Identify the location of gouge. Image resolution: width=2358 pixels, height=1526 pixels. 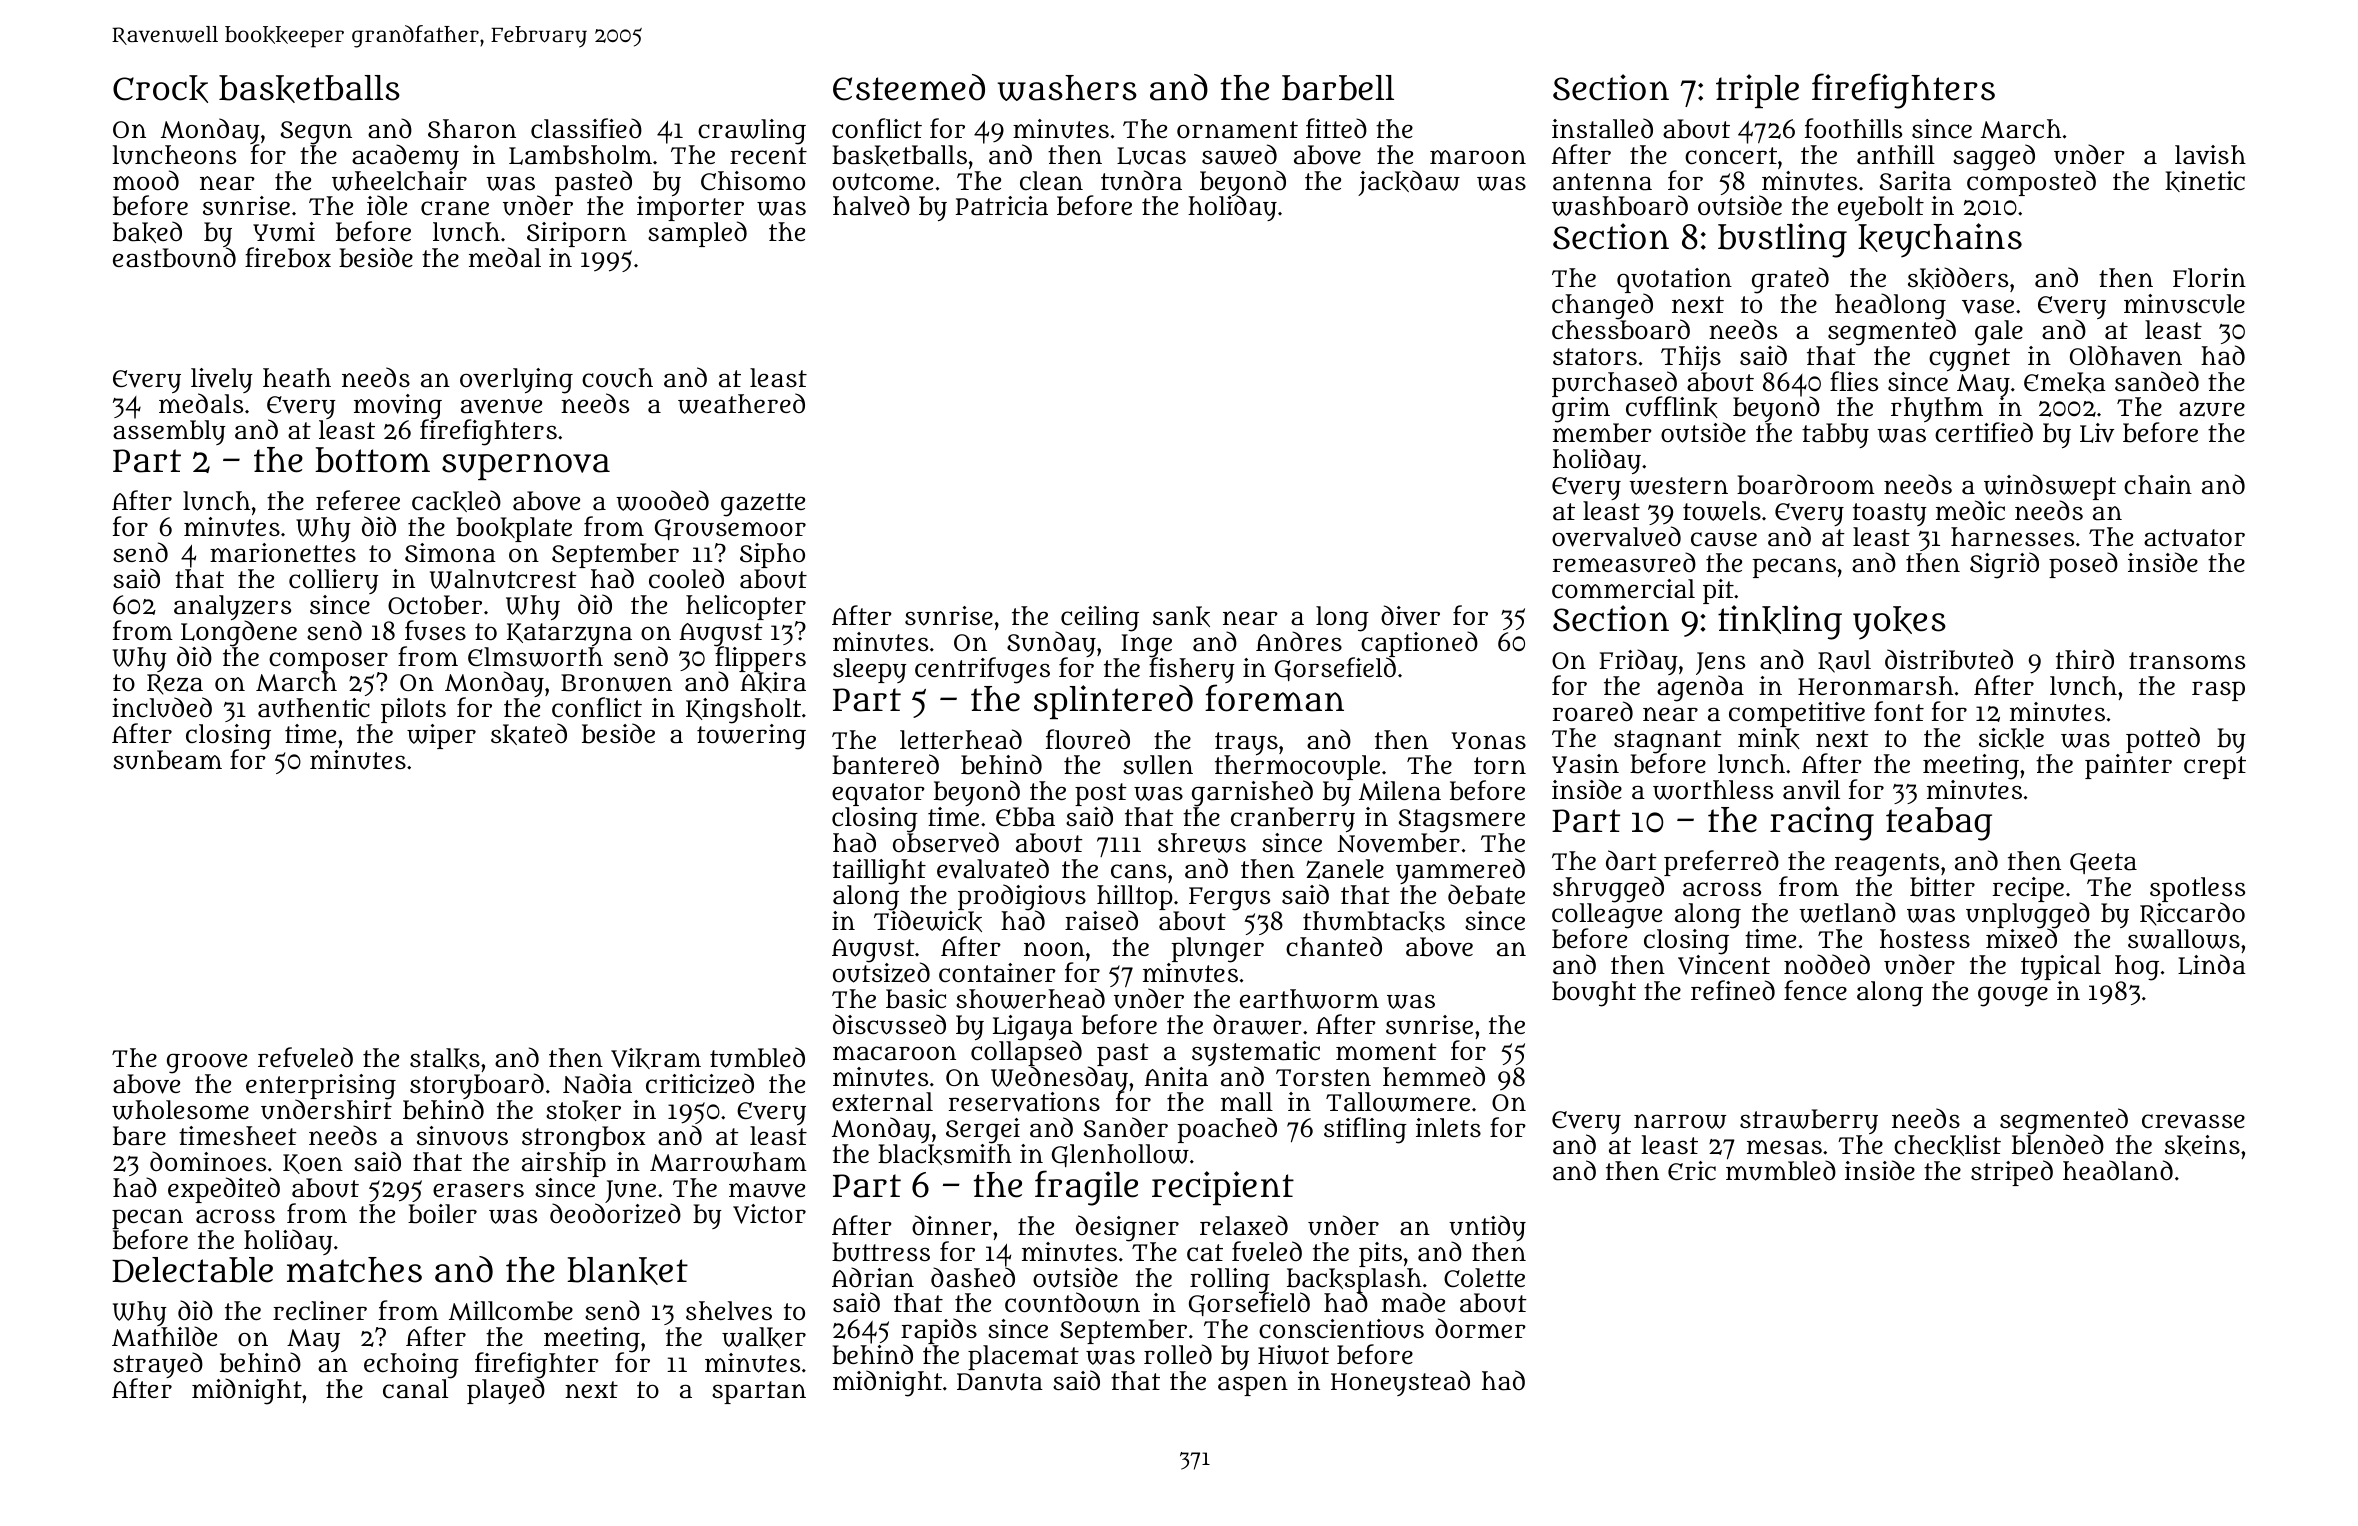
(2013, 996).
